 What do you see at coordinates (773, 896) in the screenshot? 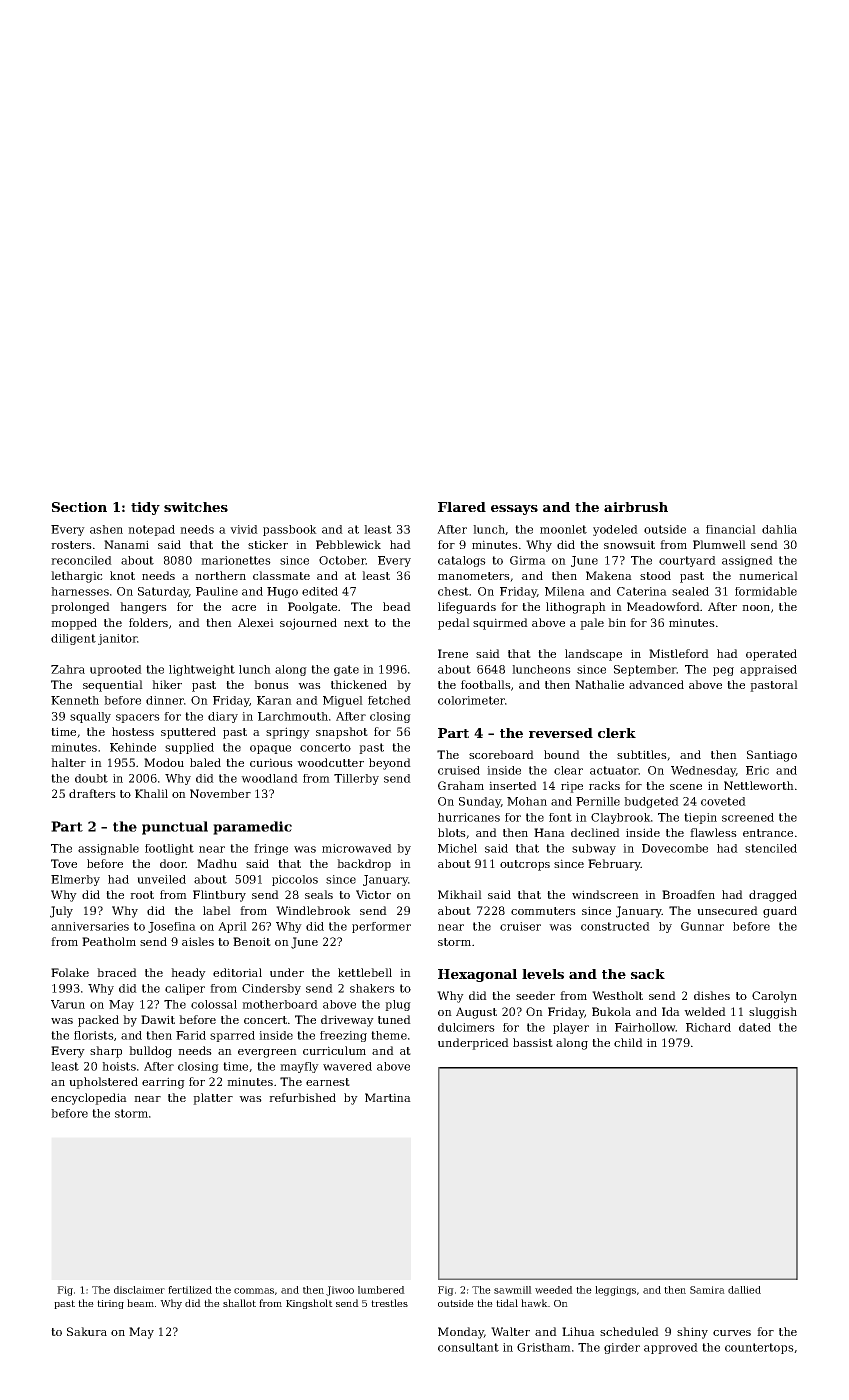
I see `dragged` at bounding box center [773, 896].
